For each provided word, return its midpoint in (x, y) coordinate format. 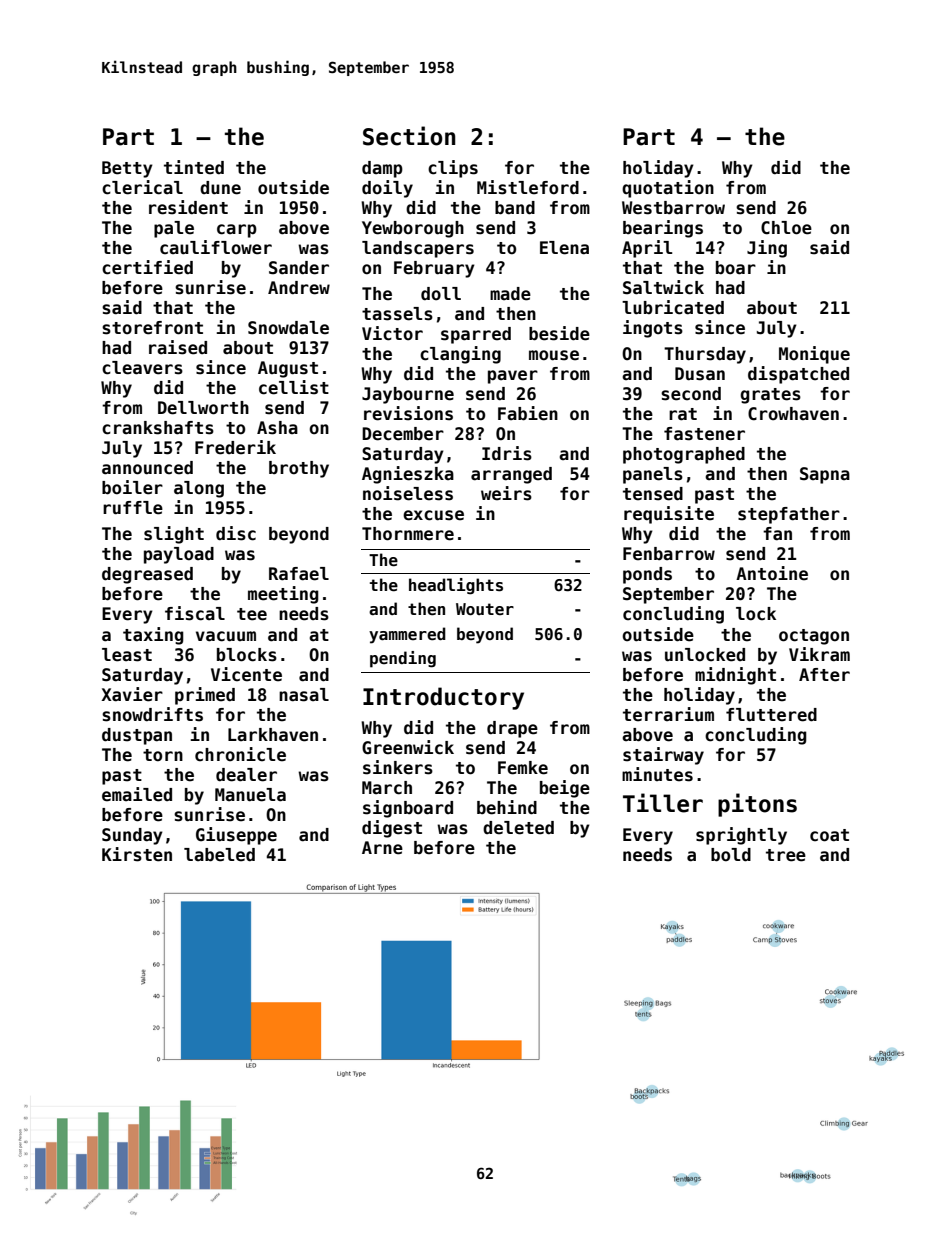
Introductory (443, 698)
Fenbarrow (669, 554)
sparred (476, 335)
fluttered (771, 715)
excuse (433, 515)
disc (236, 533)
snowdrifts (152, 714)
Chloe (786, 228)
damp (382, 169)
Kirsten (137, 854)
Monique (814, 355)
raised (178, 347)
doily (387, 189)
